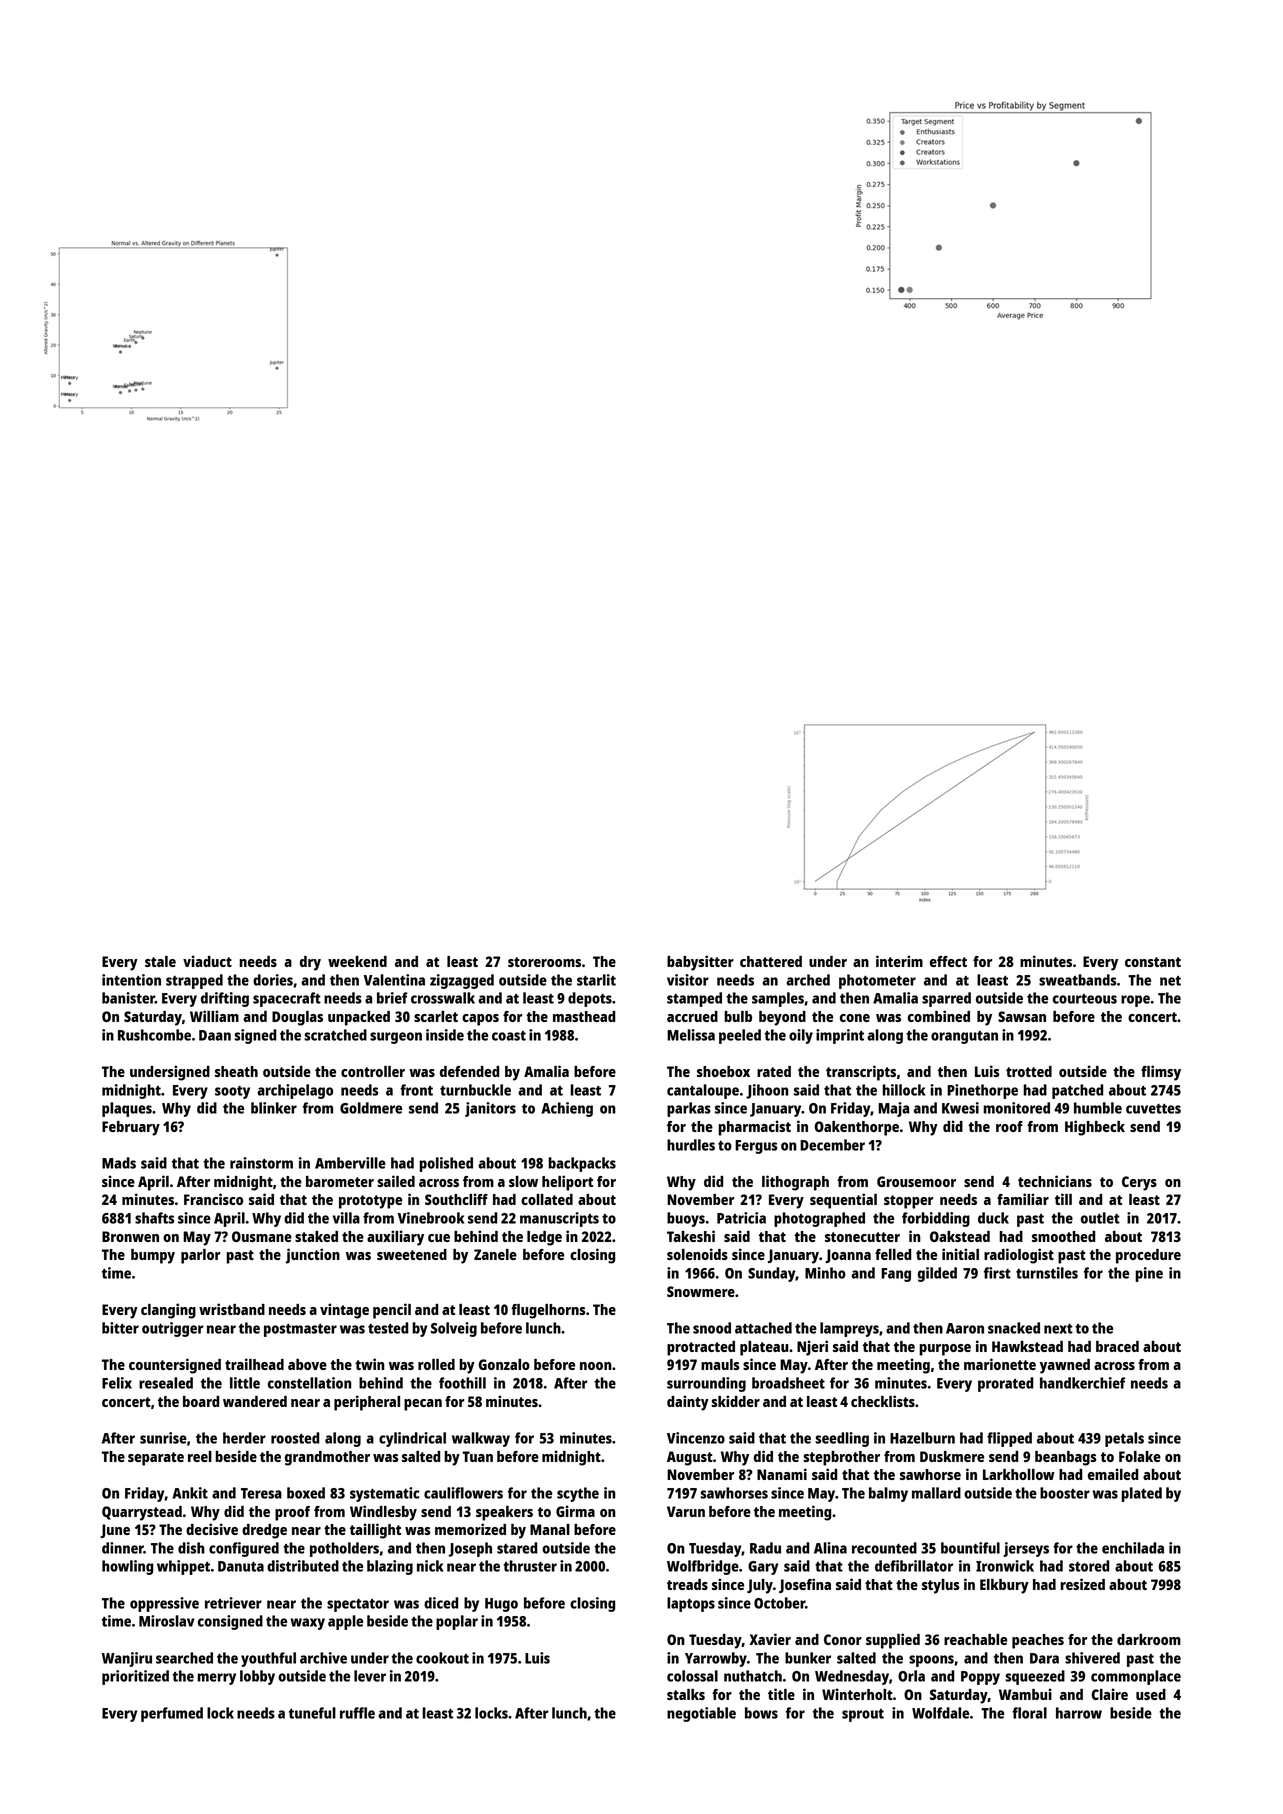 The width and height of the page is (1283, 1814). What do you see at coordinates (509, 1036) in the page?
I see `coast` at bounding box center [509, 1036].
